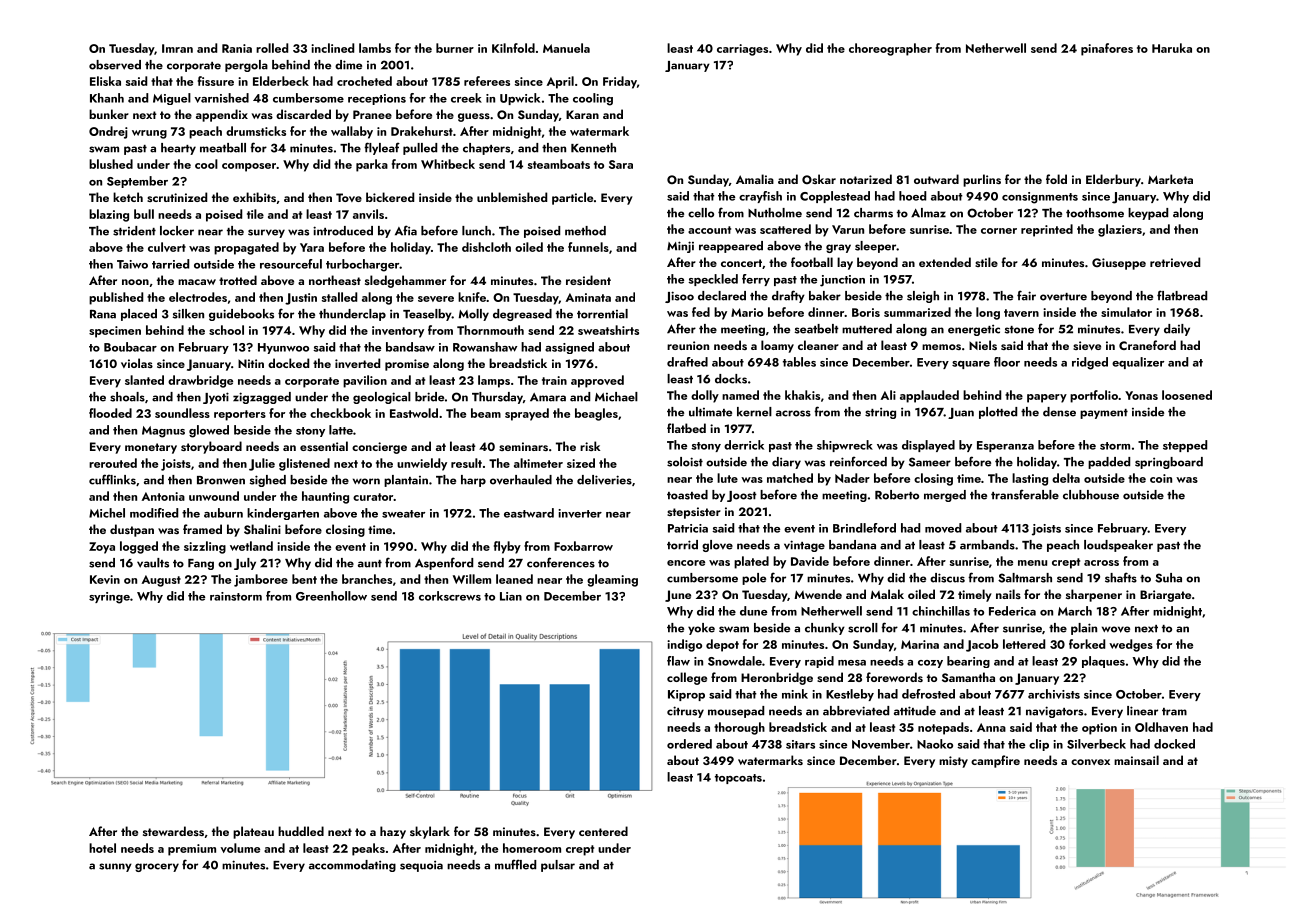 The image size is (1308, 924). Describe the element at coordinates (102, 848) in the screenshot. I see `hotel` at that location.
